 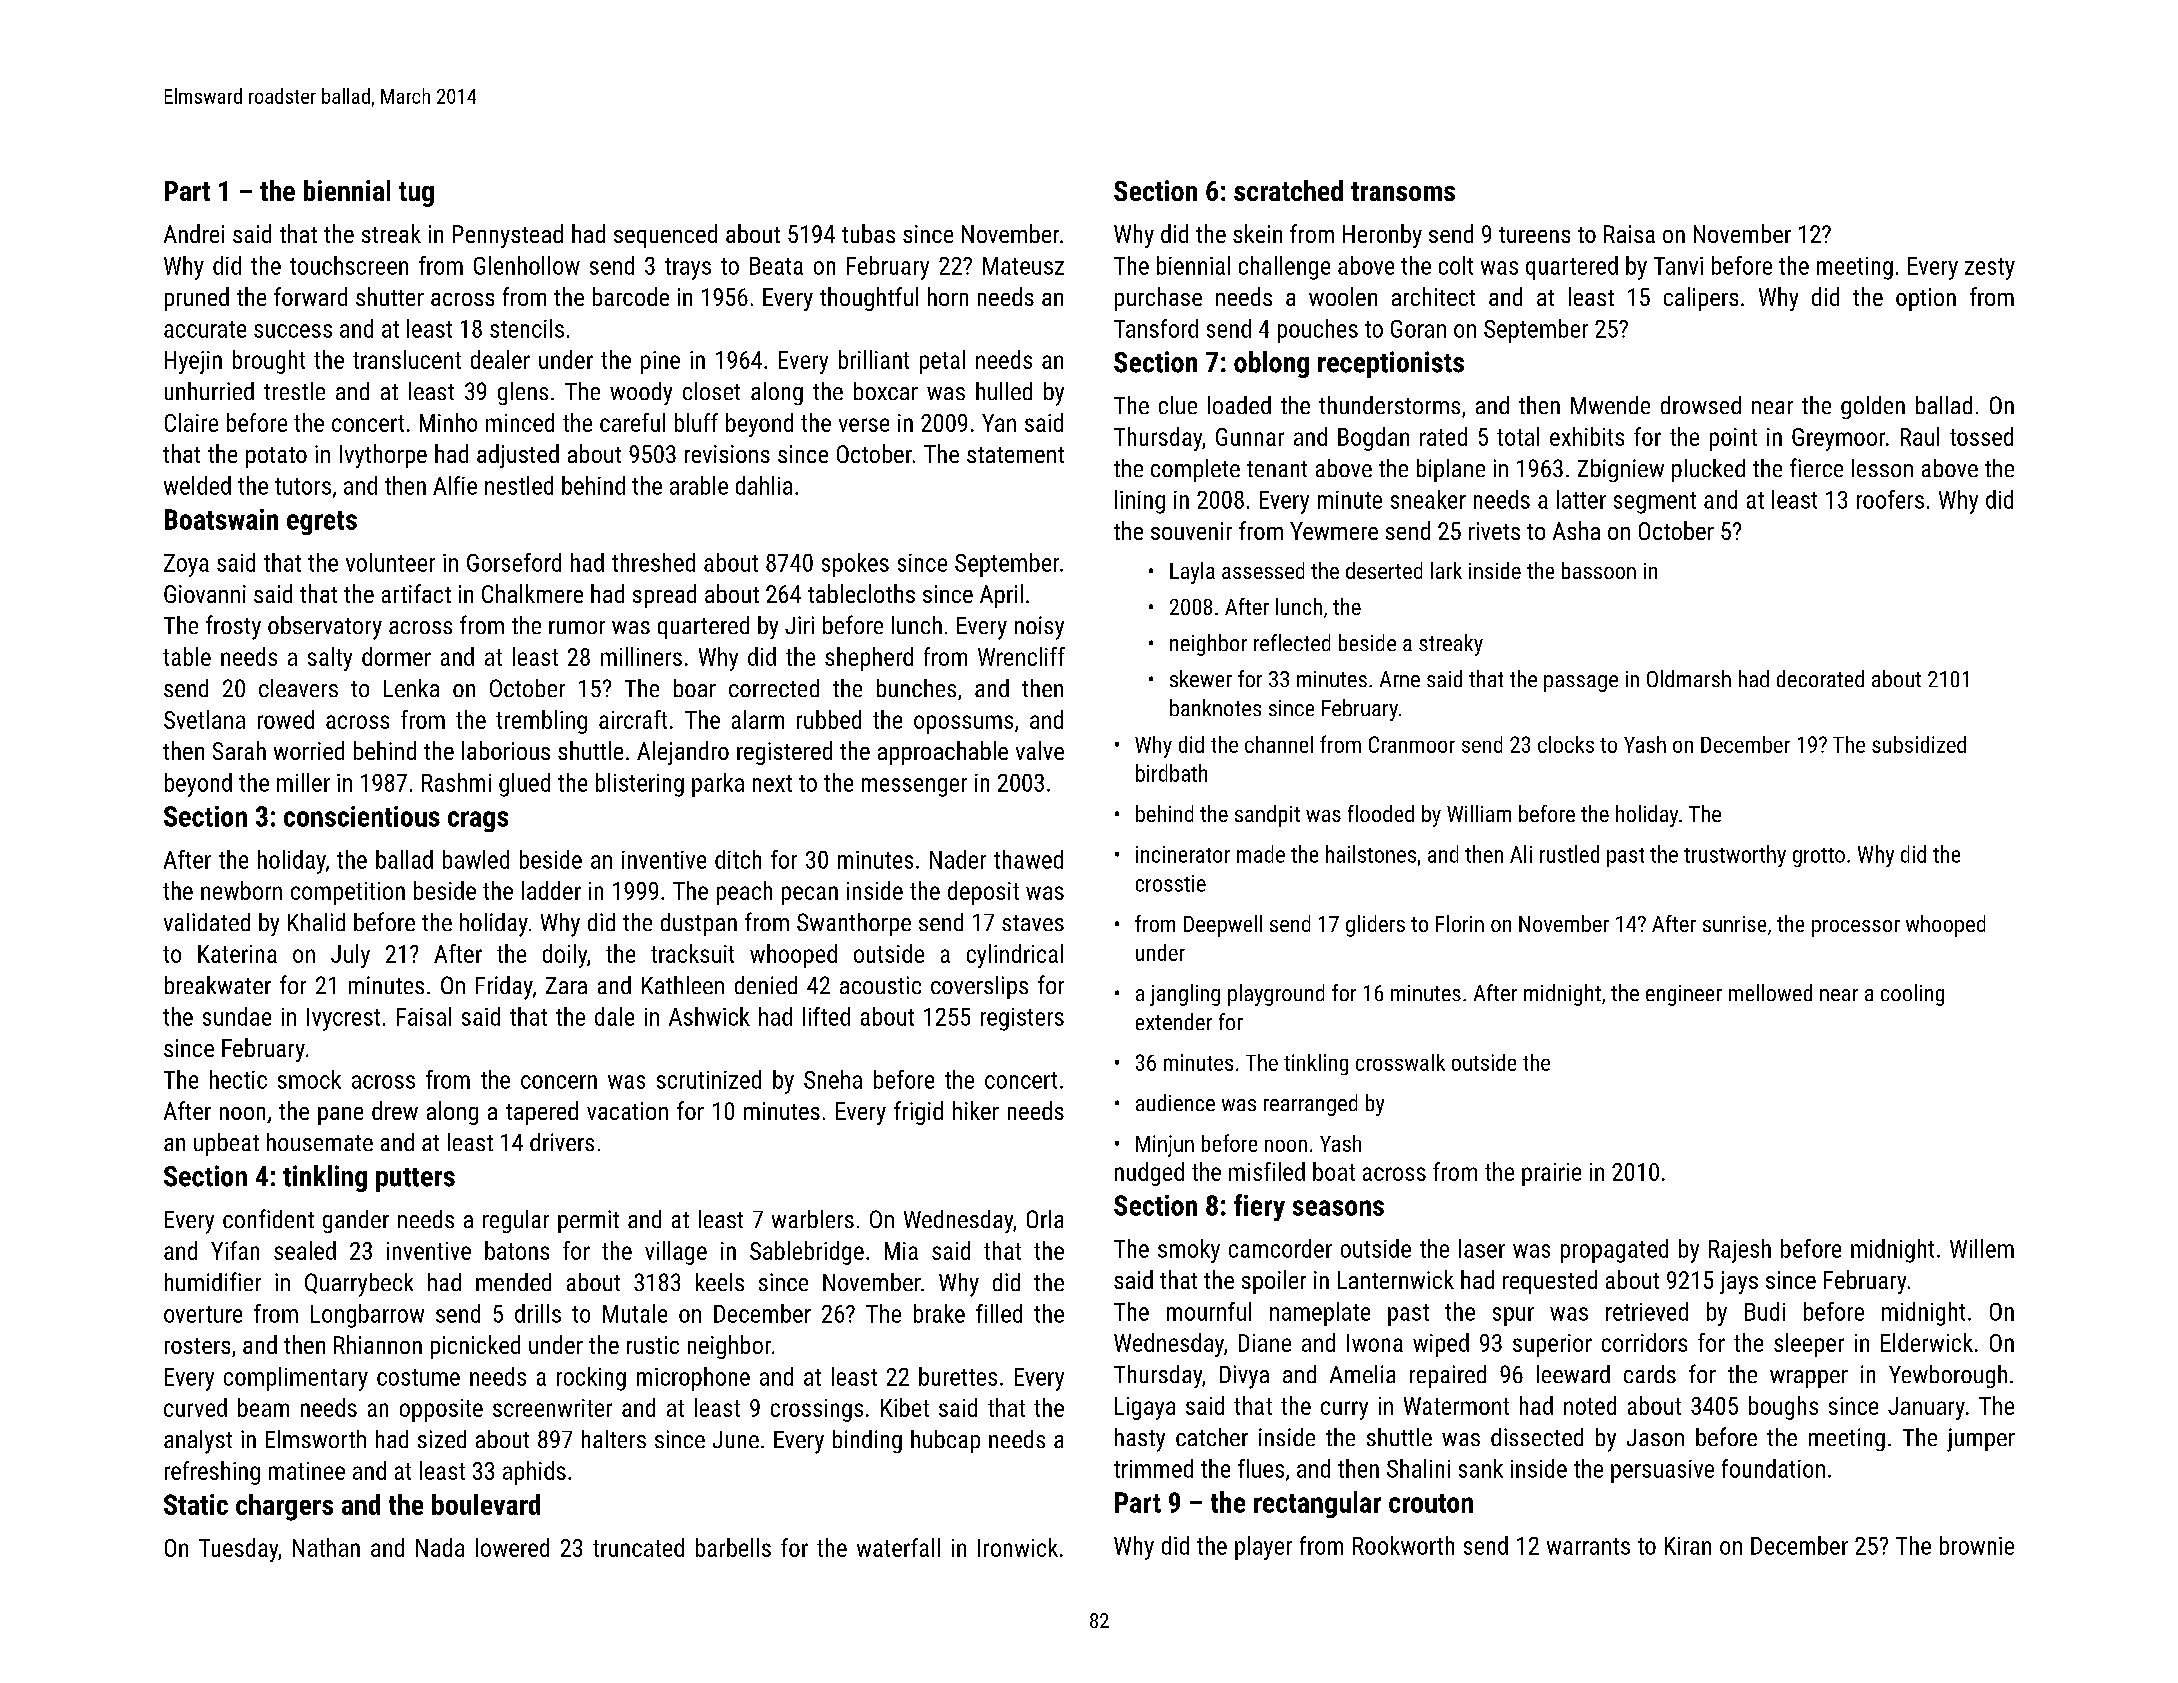 I want to click on transoms, so click(x=1403, y=191).
